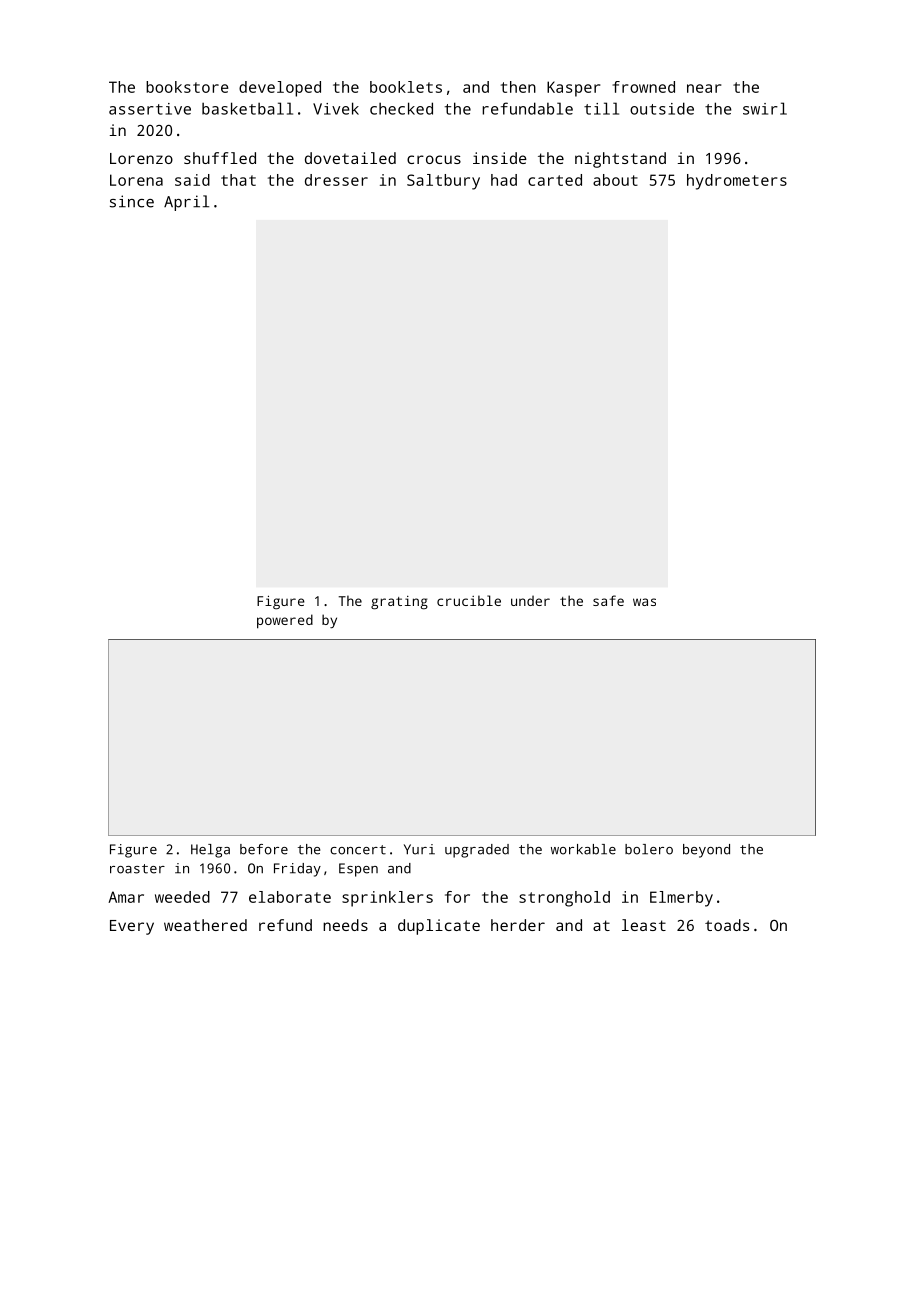 This screenshot has height=1308, width=924. Describe the element at coordinates (737, 182) in the screenshot. I see `hydrometers` at that location.
